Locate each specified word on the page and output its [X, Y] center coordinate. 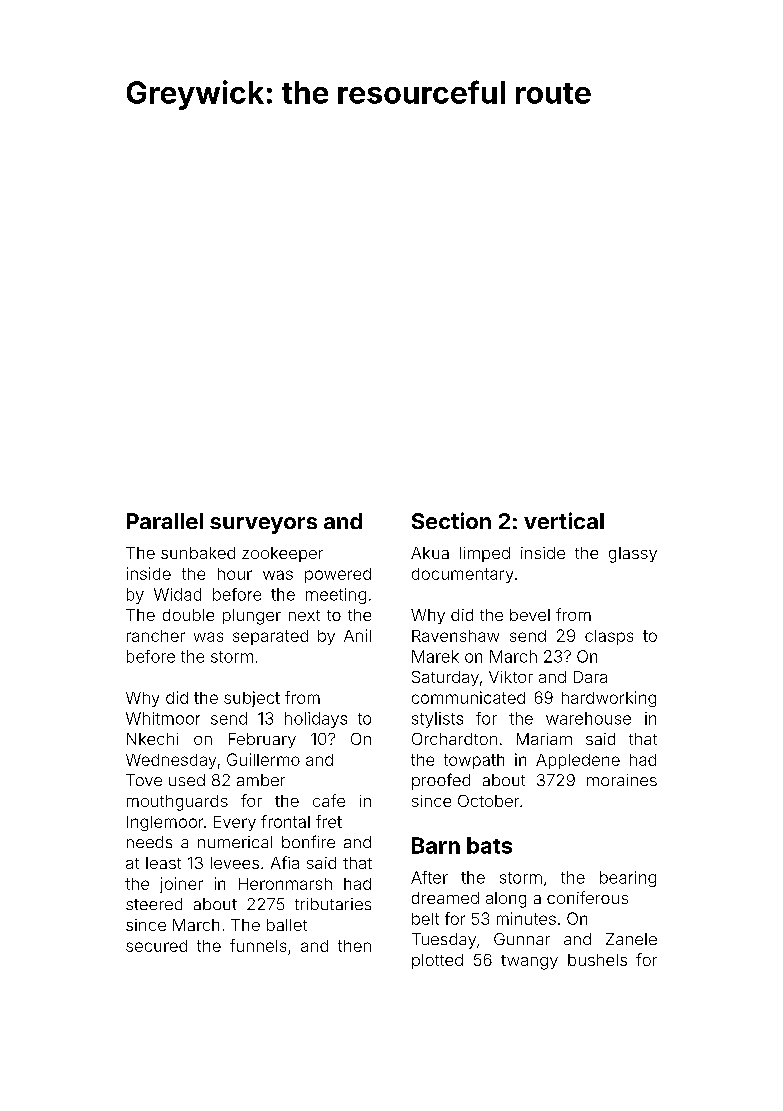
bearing [628, 879]
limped [485, 554]
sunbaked [198, 553]
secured [156, 946]
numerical [235, 842]
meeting [336, 596]
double [188, 615]
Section [451, 520]
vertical [564, 520]
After [429, 877]
